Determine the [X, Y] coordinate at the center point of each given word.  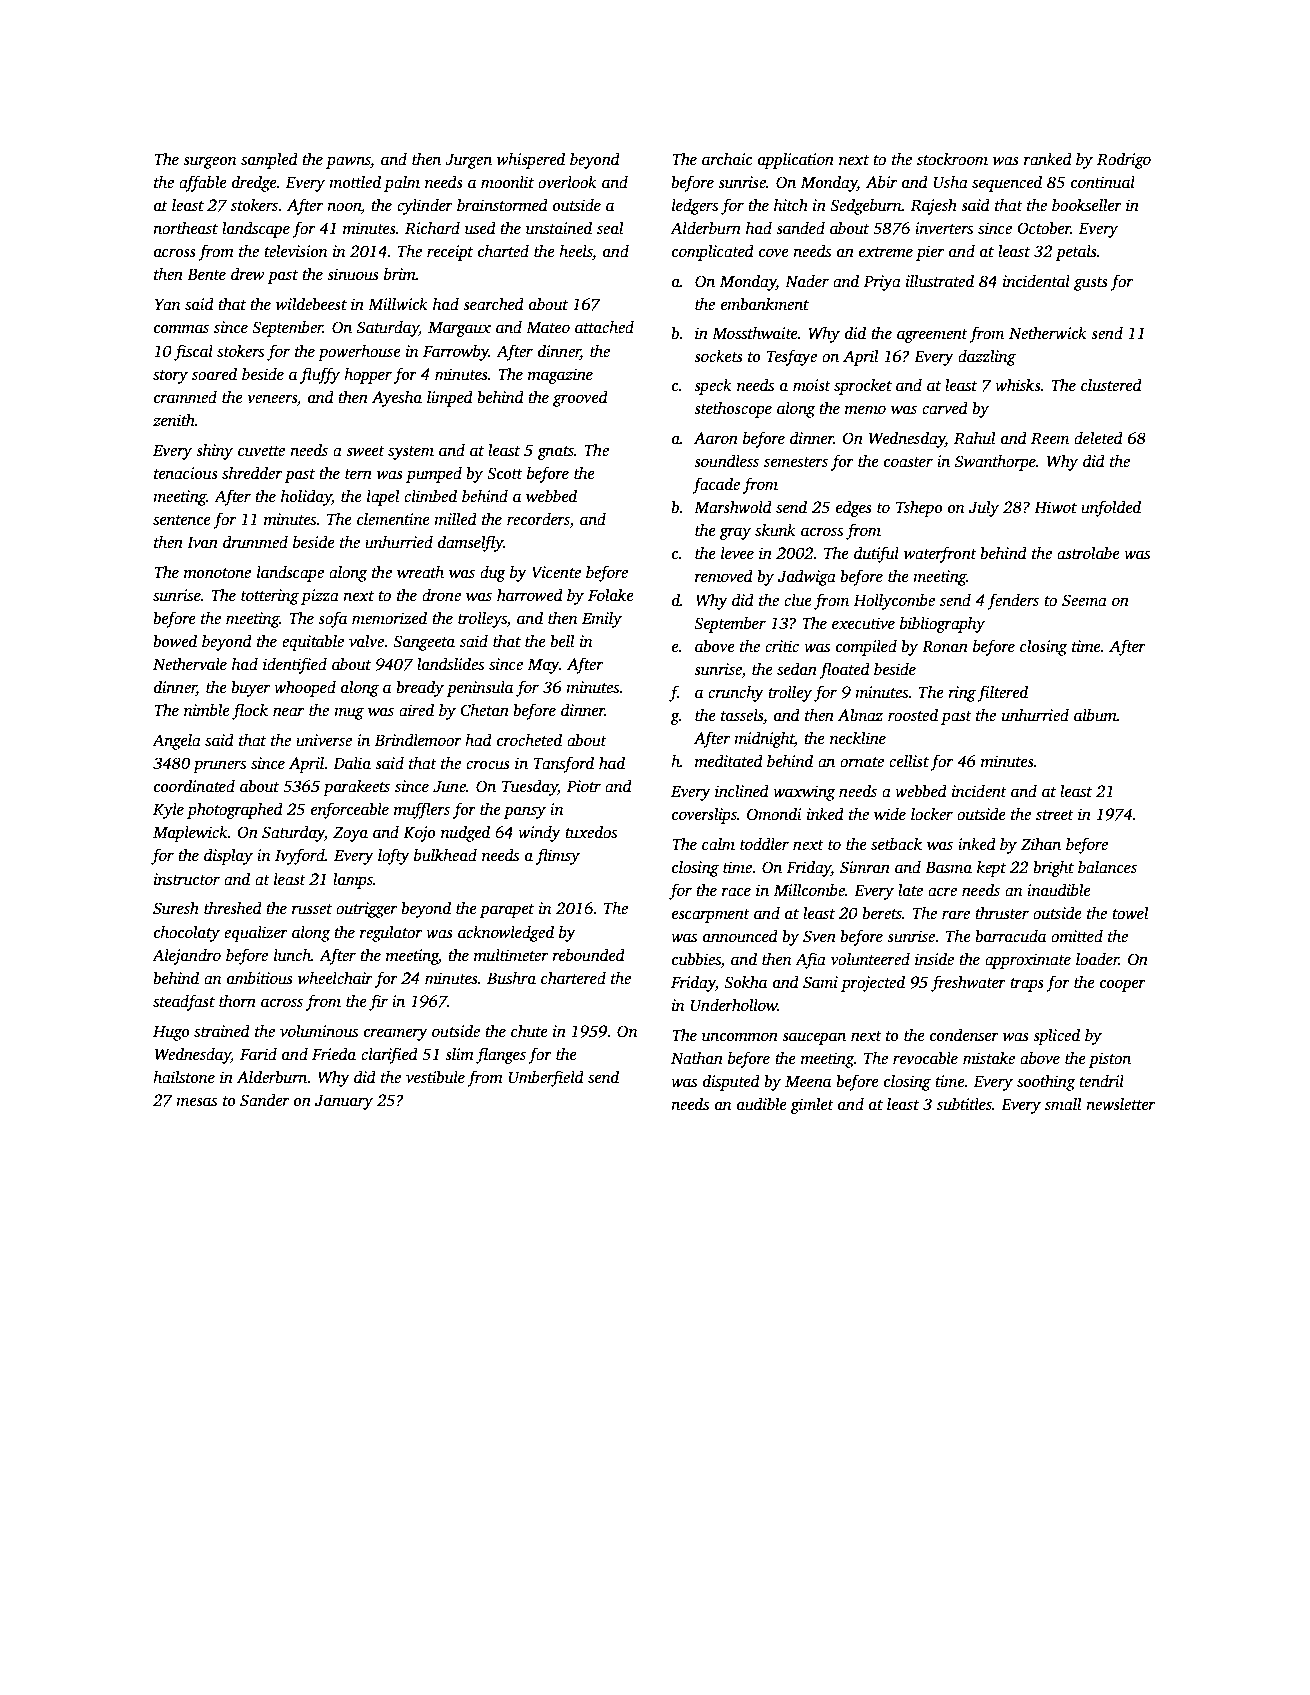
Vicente [556, 572]
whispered [531, 160]
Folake [611, 595]
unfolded [1111, 508]
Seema [1084, 600]
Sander [264, 1100]
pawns [348, 162]
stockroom [952, 159]
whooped [305, 688]
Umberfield [546, 1078]
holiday [306, 497]
